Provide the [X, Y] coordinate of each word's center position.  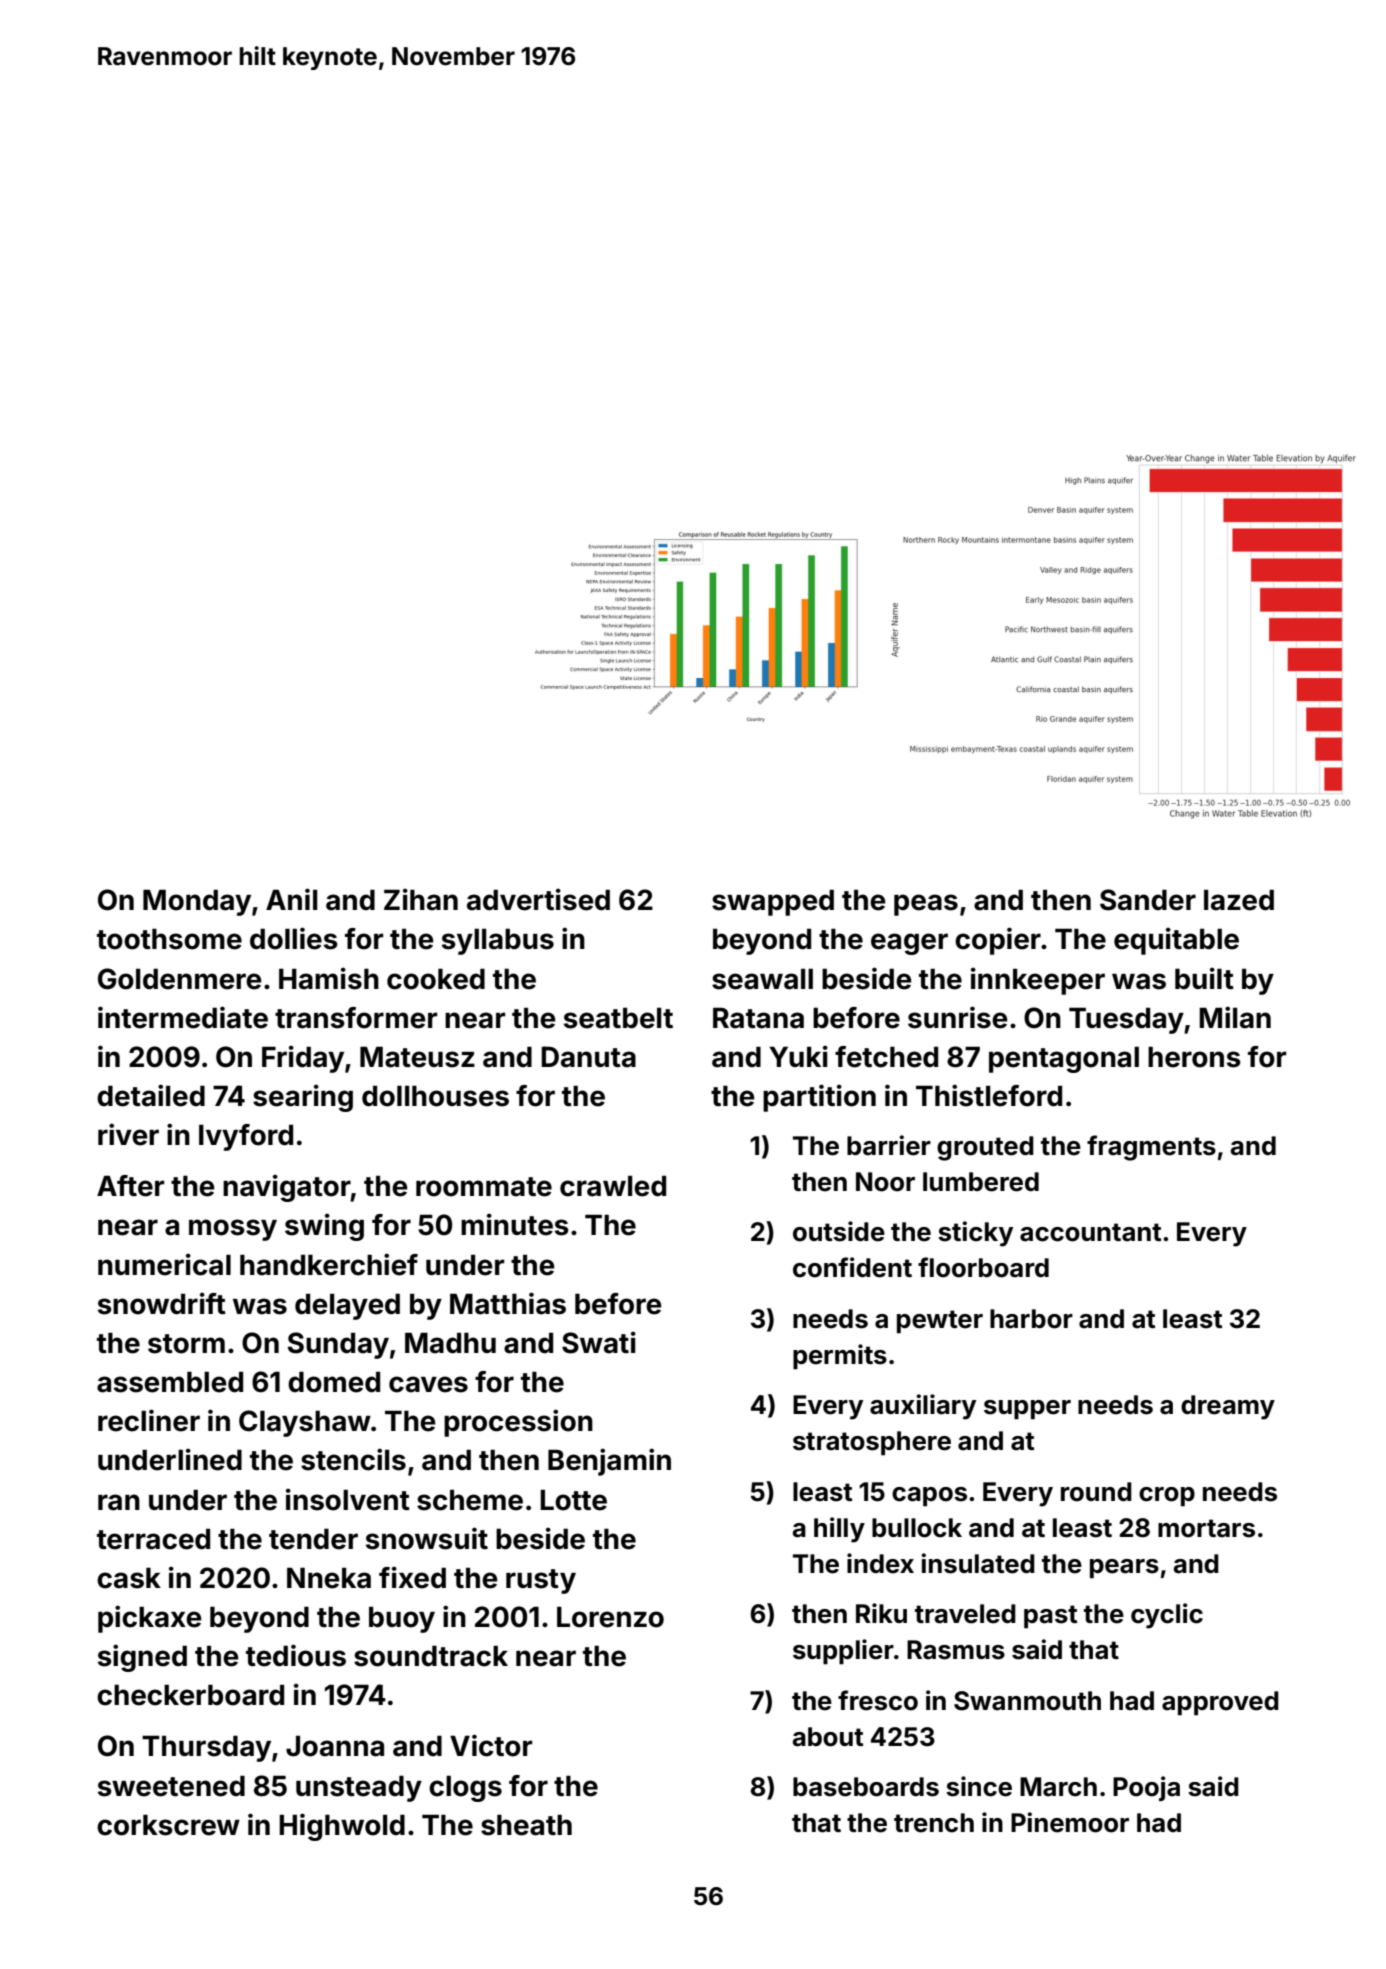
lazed [1239, 900]
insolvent [348, 1499]
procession [518, 1423]
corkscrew [168, 1825]
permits [840, 1357]
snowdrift [162, 1303]
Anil [291, 899]
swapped [773, 902]
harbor [1031, 1319]
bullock [917, 1528]
